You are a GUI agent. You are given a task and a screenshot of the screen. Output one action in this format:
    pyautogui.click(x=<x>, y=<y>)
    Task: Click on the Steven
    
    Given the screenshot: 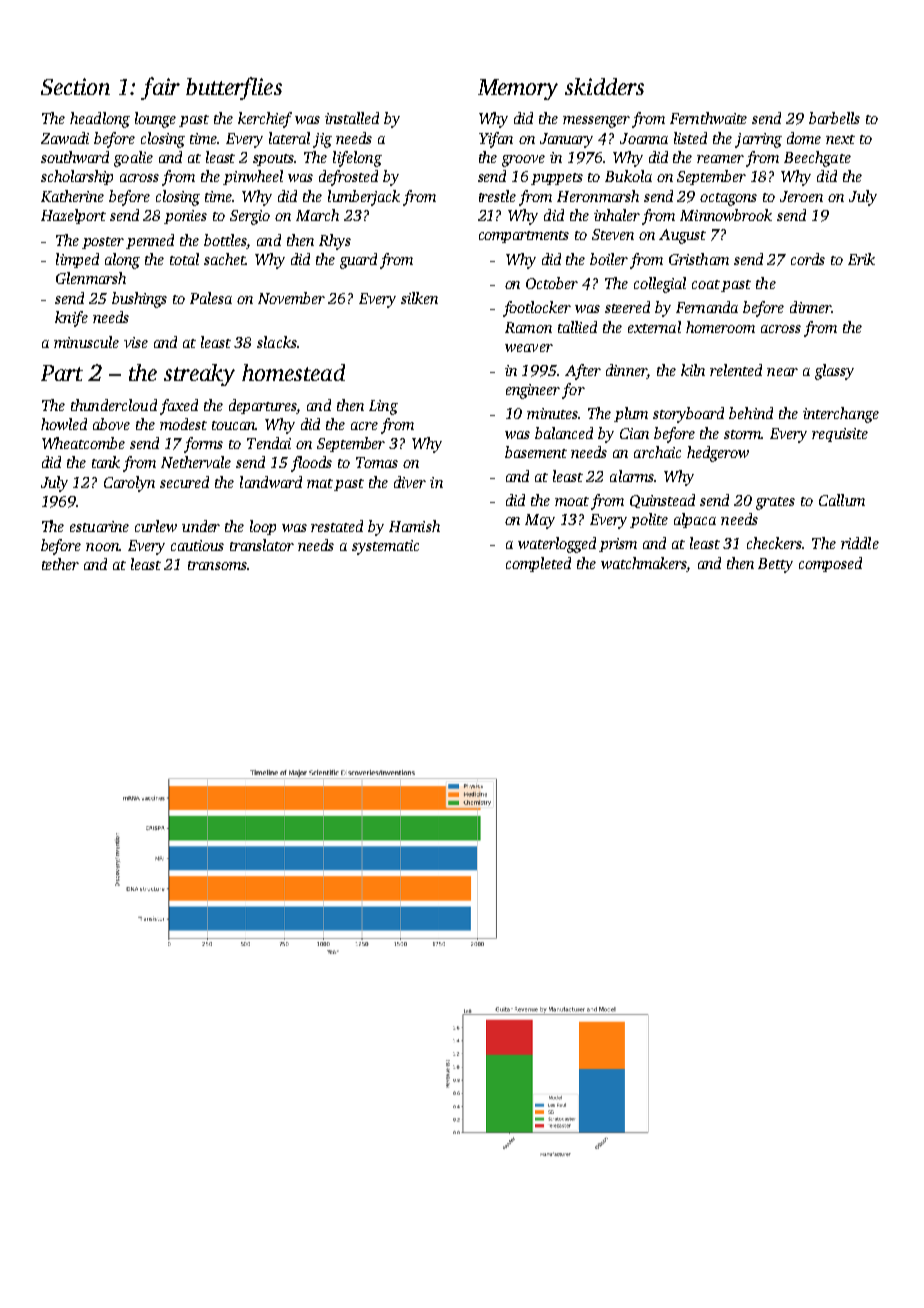 What is the action you would take?
    pyautogui.click(x=613, y=234)
